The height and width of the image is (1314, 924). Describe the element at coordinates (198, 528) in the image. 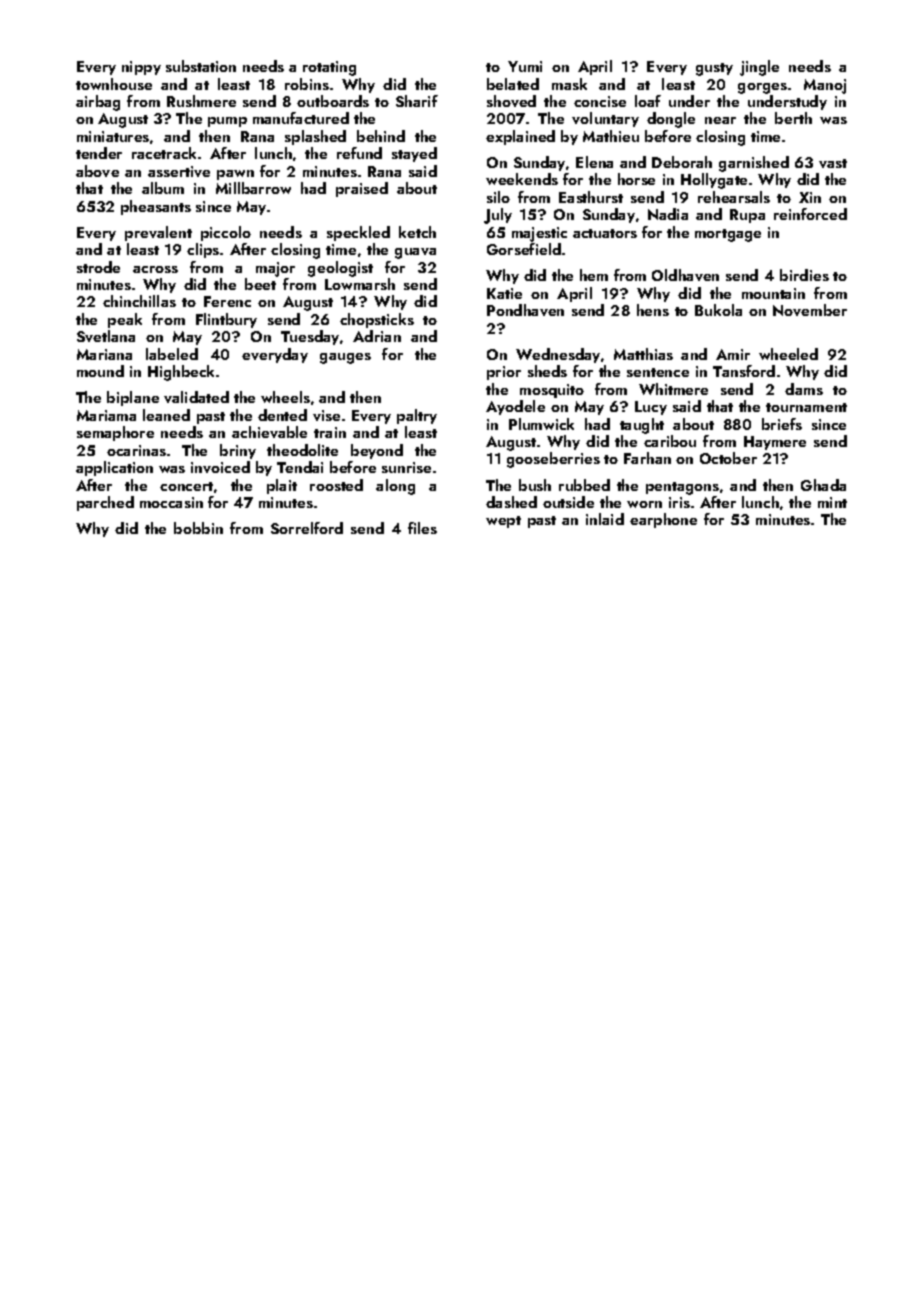

I see `bobbin` at that location.
